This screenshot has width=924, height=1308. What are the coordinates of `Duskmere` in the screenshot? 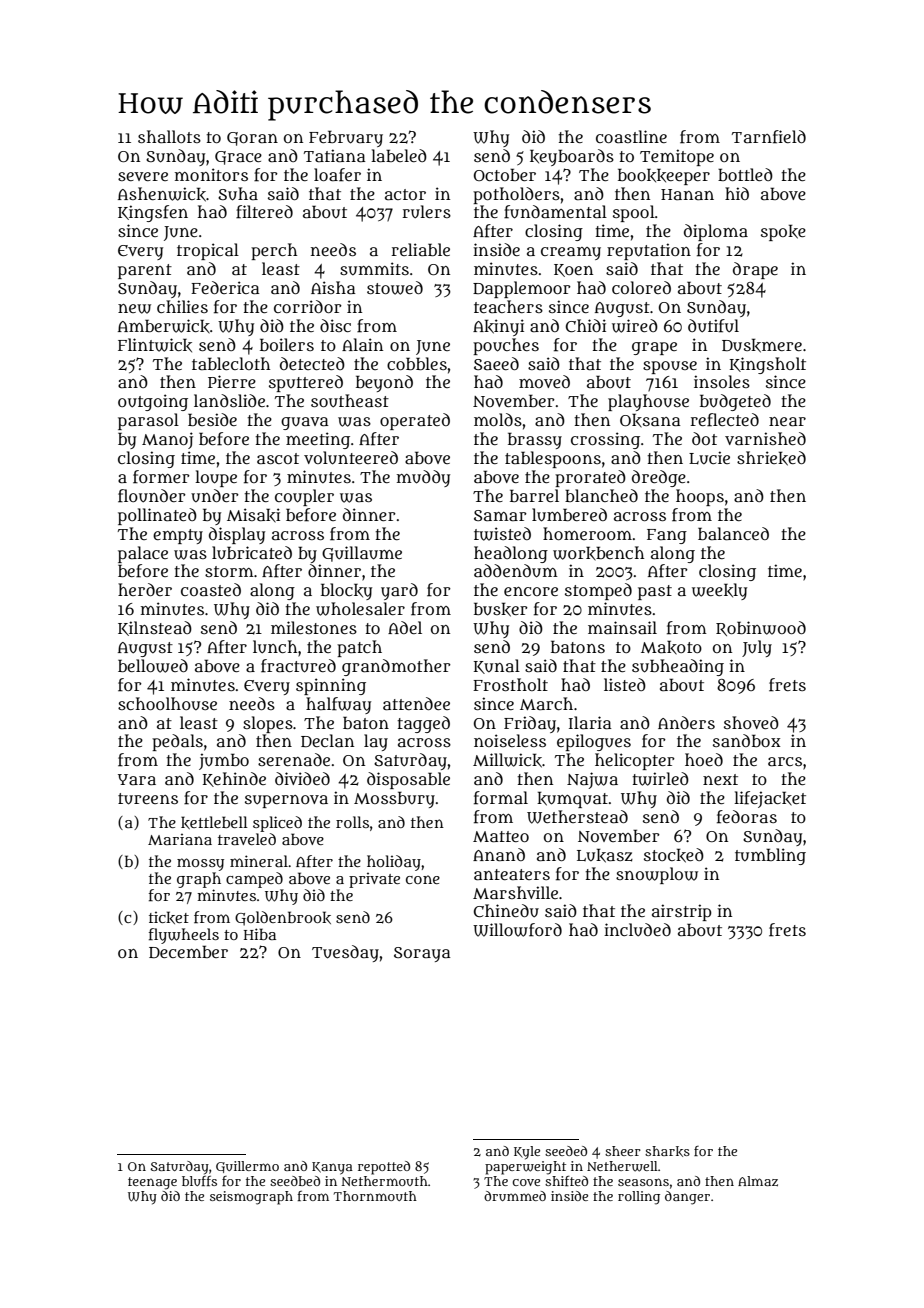 It's located at (762, 345).
